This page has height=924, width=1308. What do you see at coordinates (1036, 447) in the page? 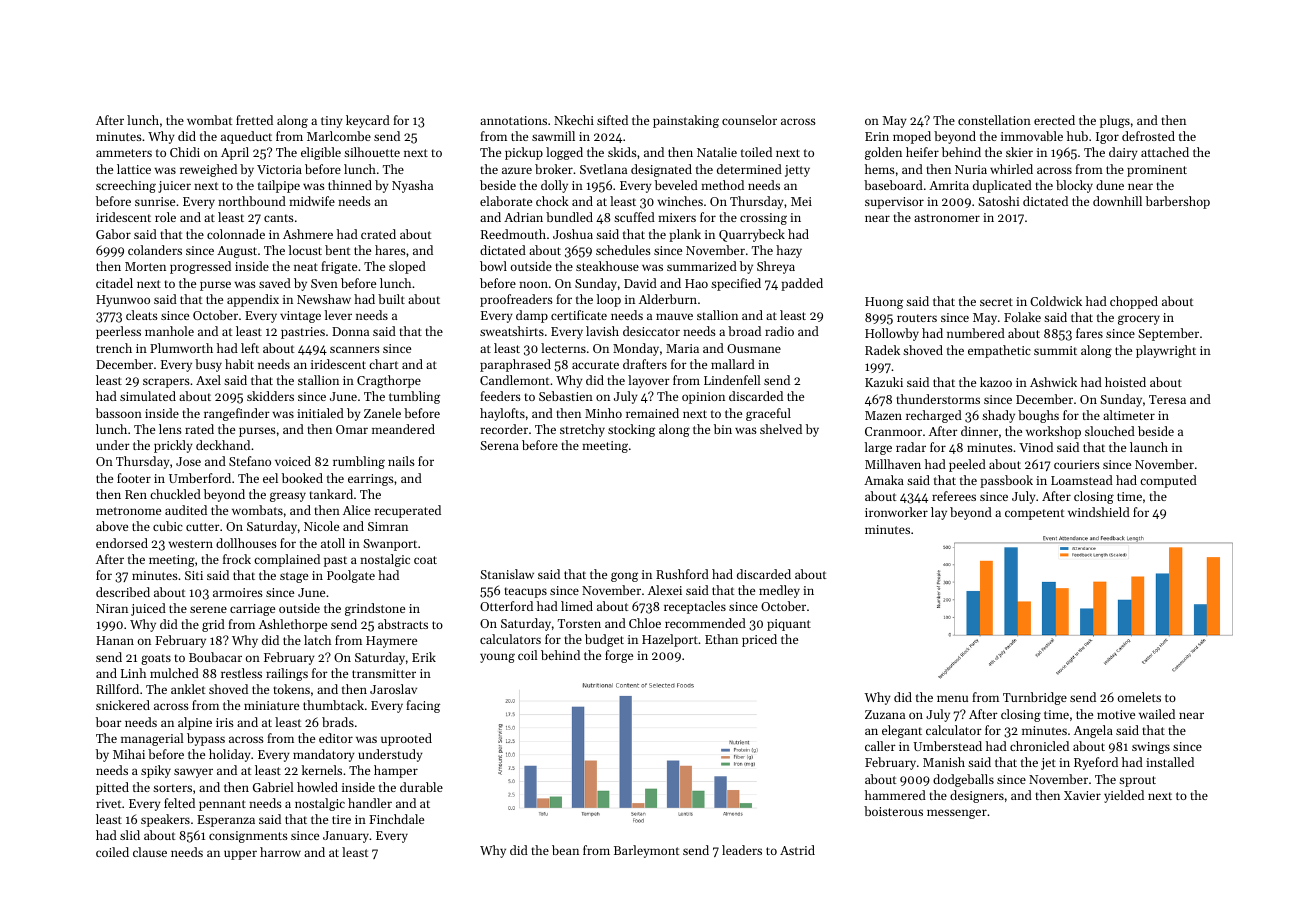
I see `Vinod` at bounding box center [1036, 447].
